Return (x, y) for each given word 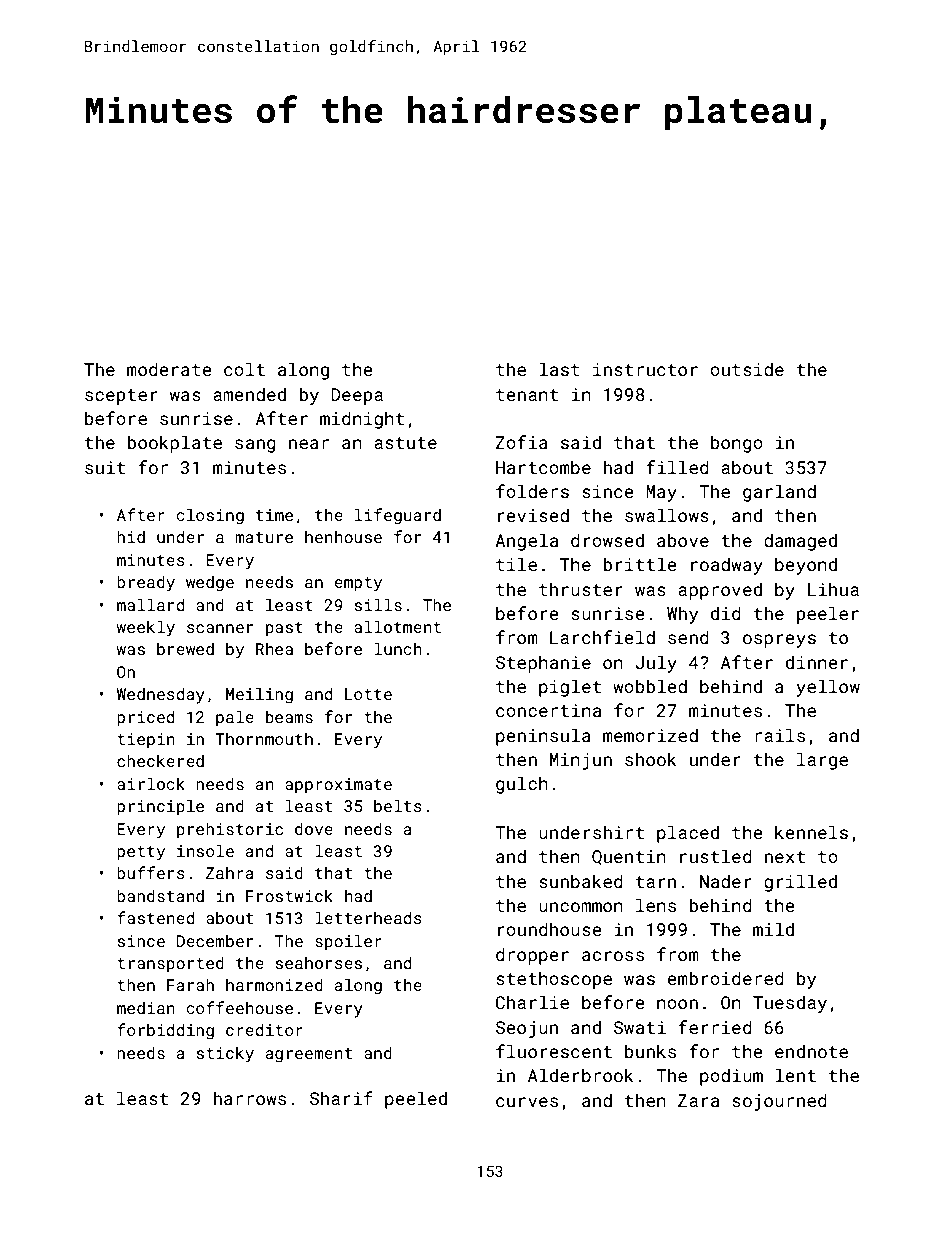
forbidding (165, 1031)
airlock (151, 783)
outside (747, 369)
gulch (522, 785)
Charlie (532, 1002)
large (822, 761)
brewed (185, 648)
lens (656, 905)
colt (244, 369)
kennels (811, 832)
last (559, 369)
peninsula (543, 737)
